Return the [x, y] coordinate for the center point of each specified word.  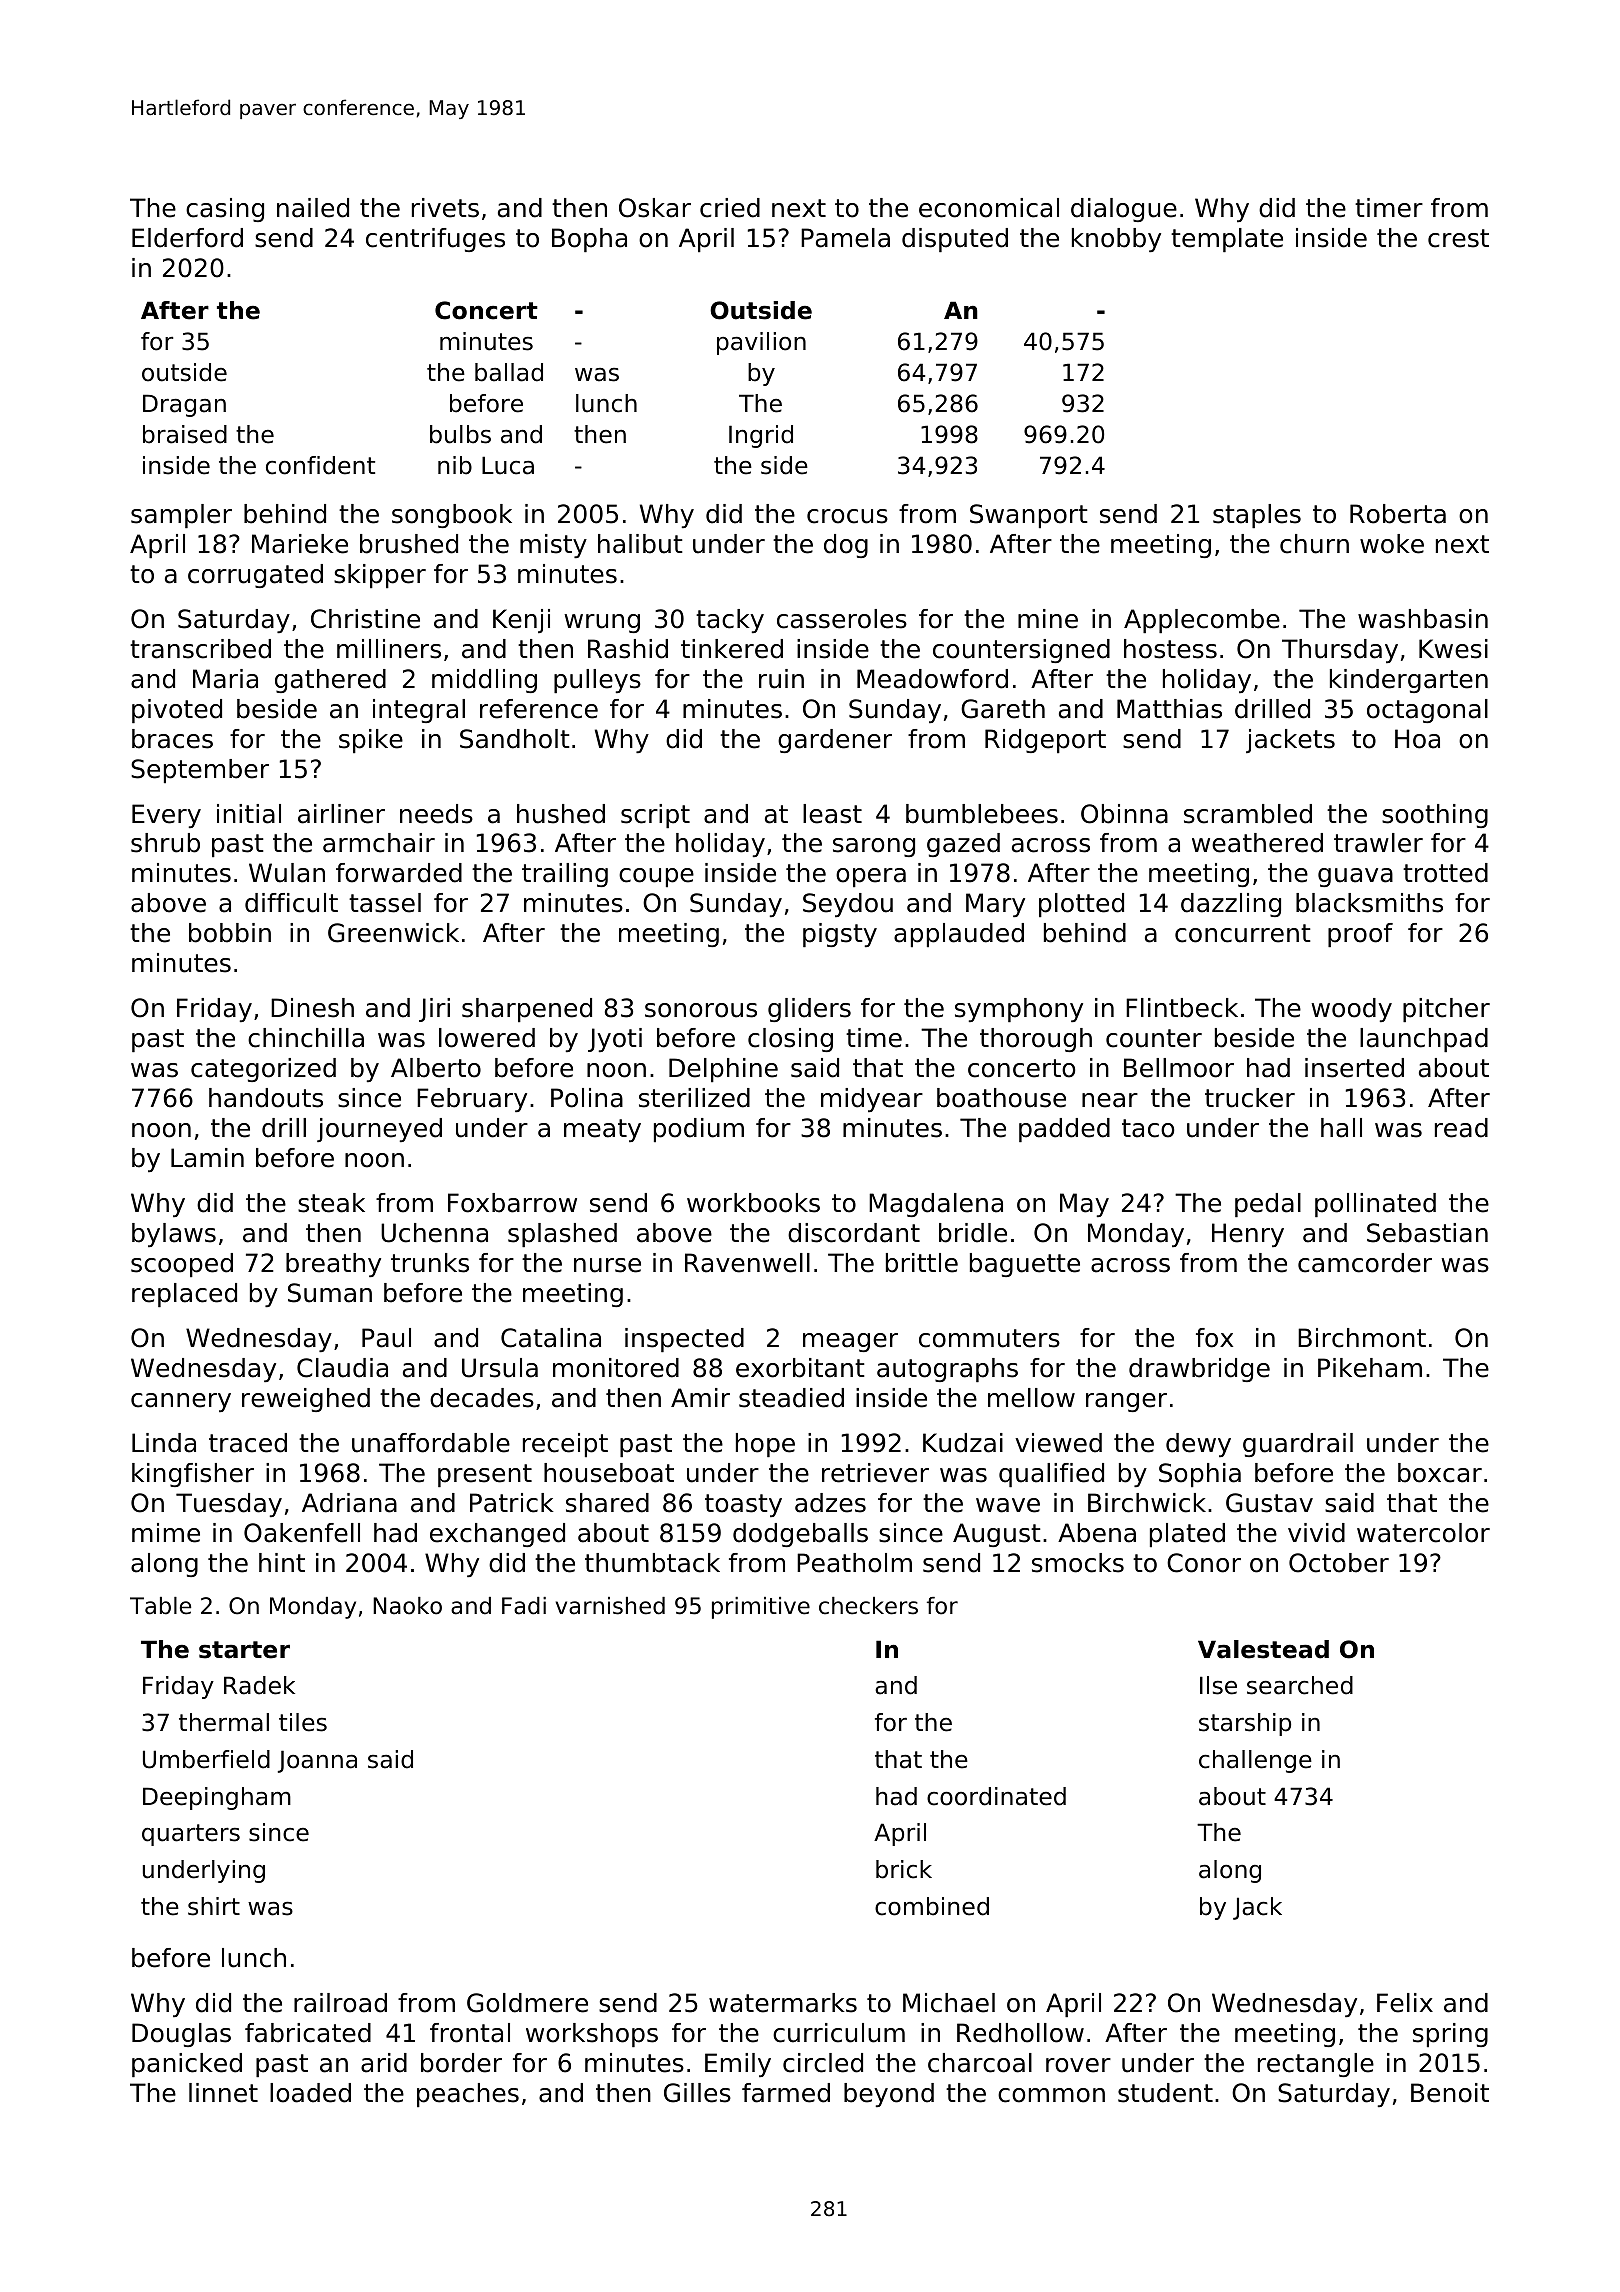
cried [730, 208]
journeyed [379, 1130]
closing [790, 1040]
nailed [313, 208]
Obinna [1124, 814]
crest [1458, 238]
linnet [223, 2093]
